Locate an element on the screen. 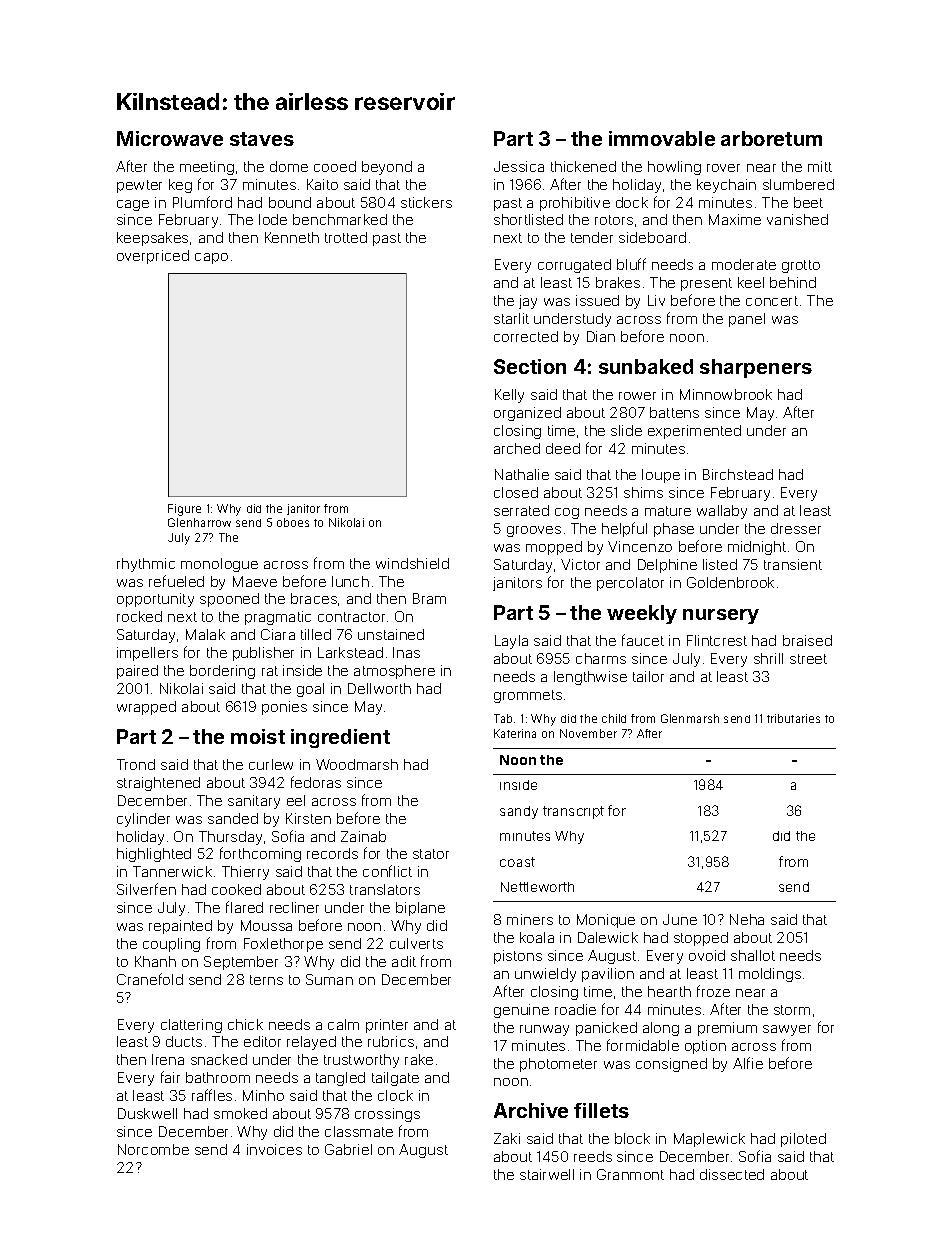  Zainab is located at coordinates (363, 836).
